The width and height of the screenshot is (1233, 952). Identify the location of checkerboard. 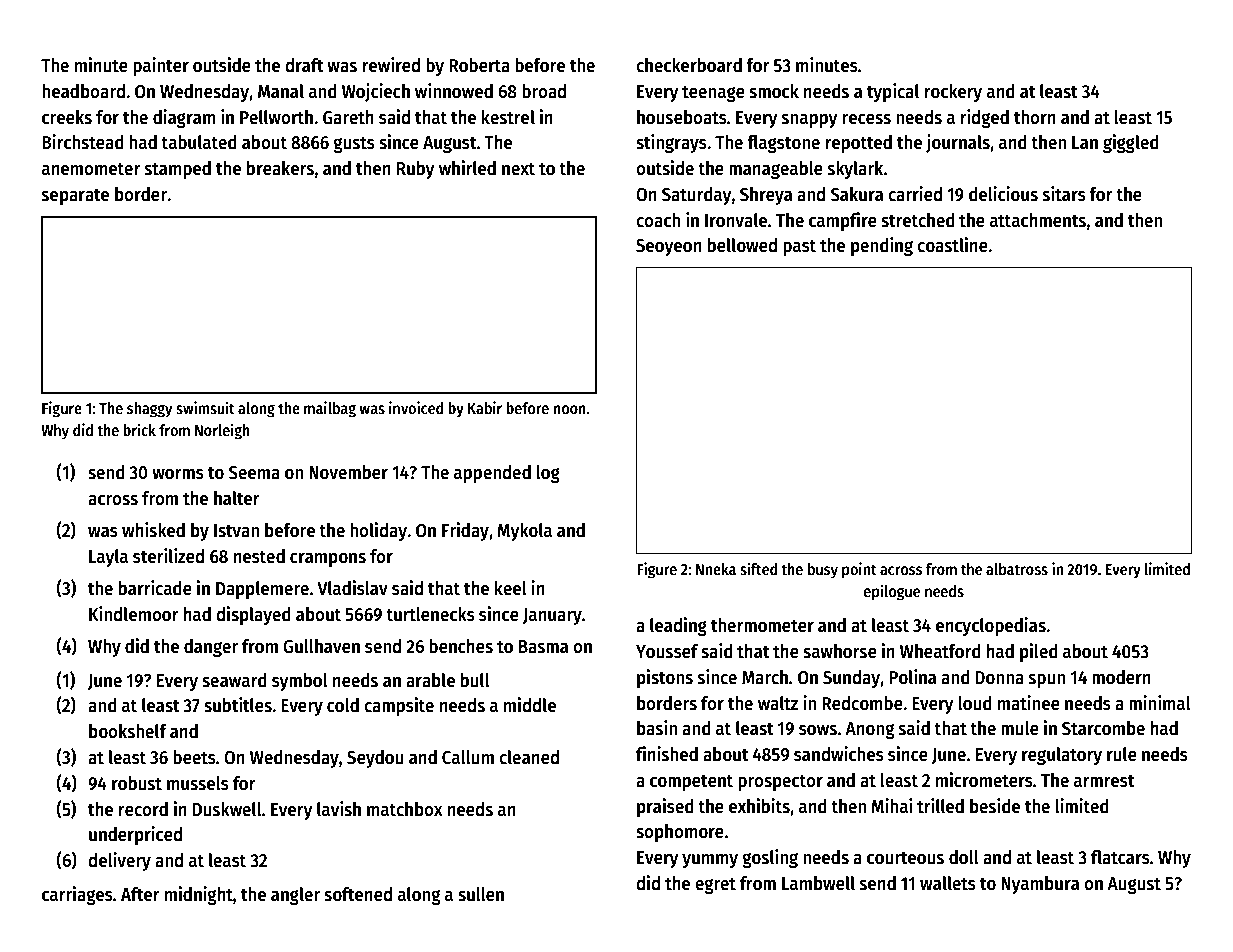
(689, 65).
